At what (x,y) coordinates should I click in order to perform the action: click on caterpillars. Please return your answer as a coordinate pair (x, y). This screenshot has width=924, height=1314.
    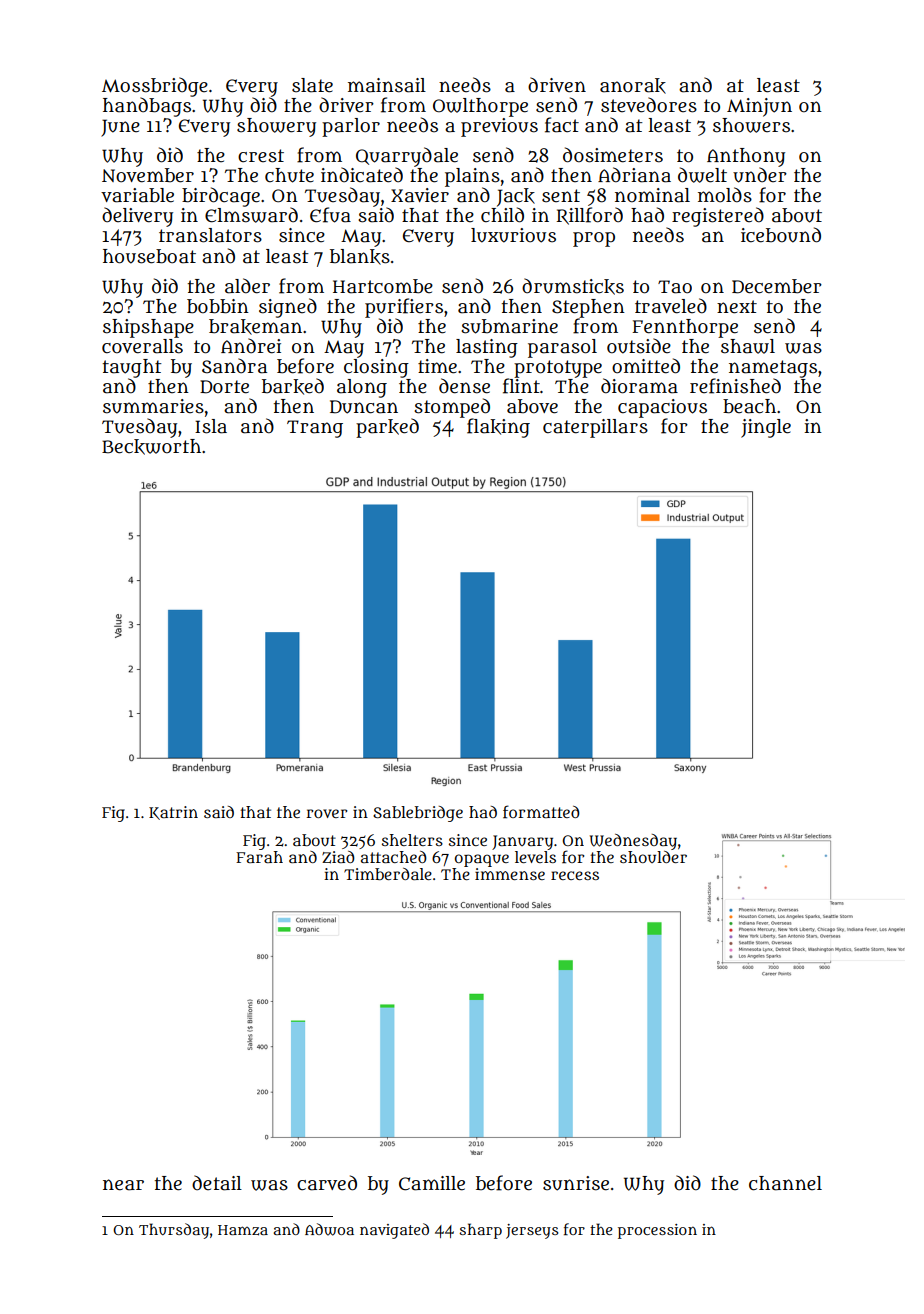
    Looking at the image, I should click on (595, 428).
